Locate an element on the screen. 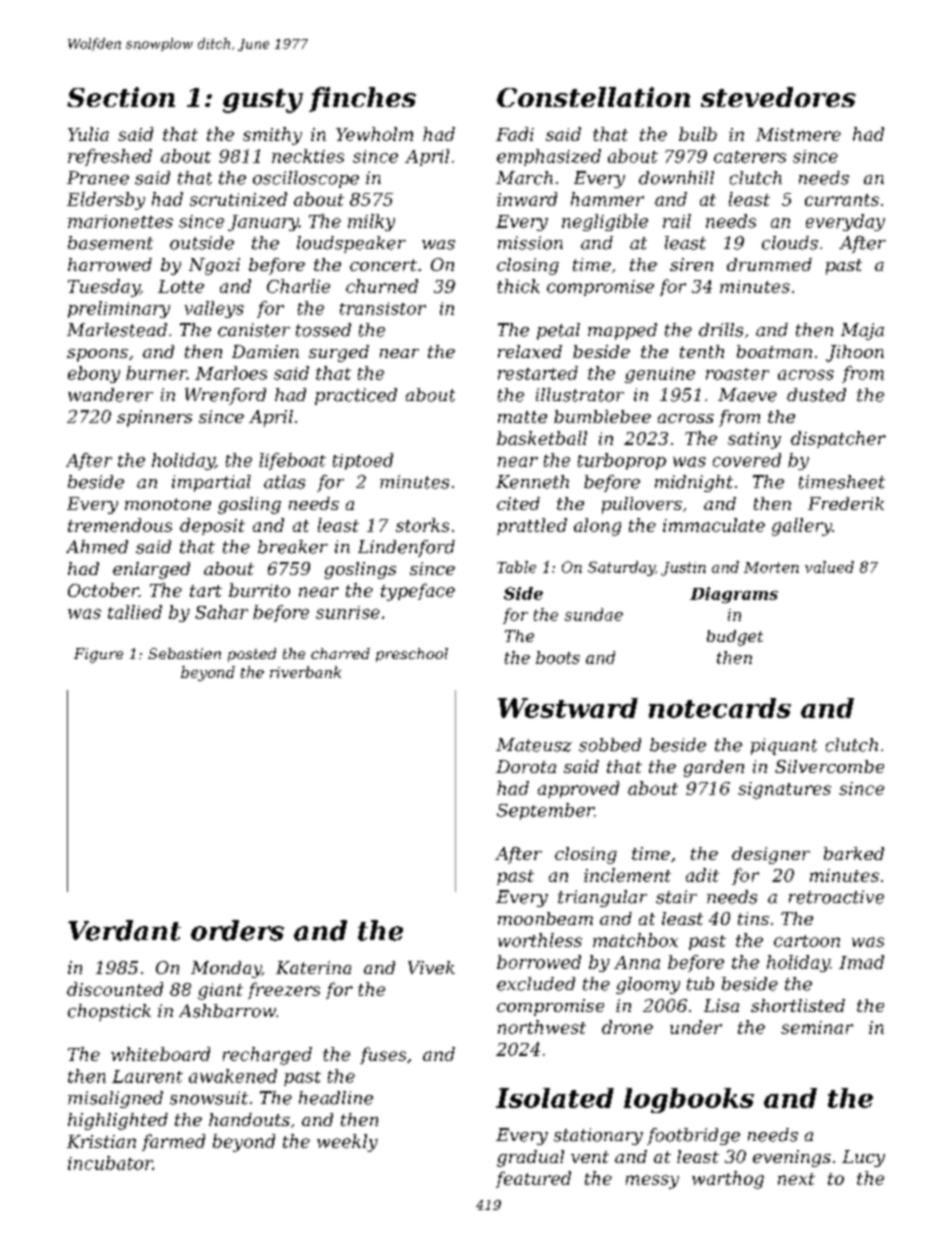 This screenshot has height=1233, width=952. Section is located at coordinates (121, 97).
